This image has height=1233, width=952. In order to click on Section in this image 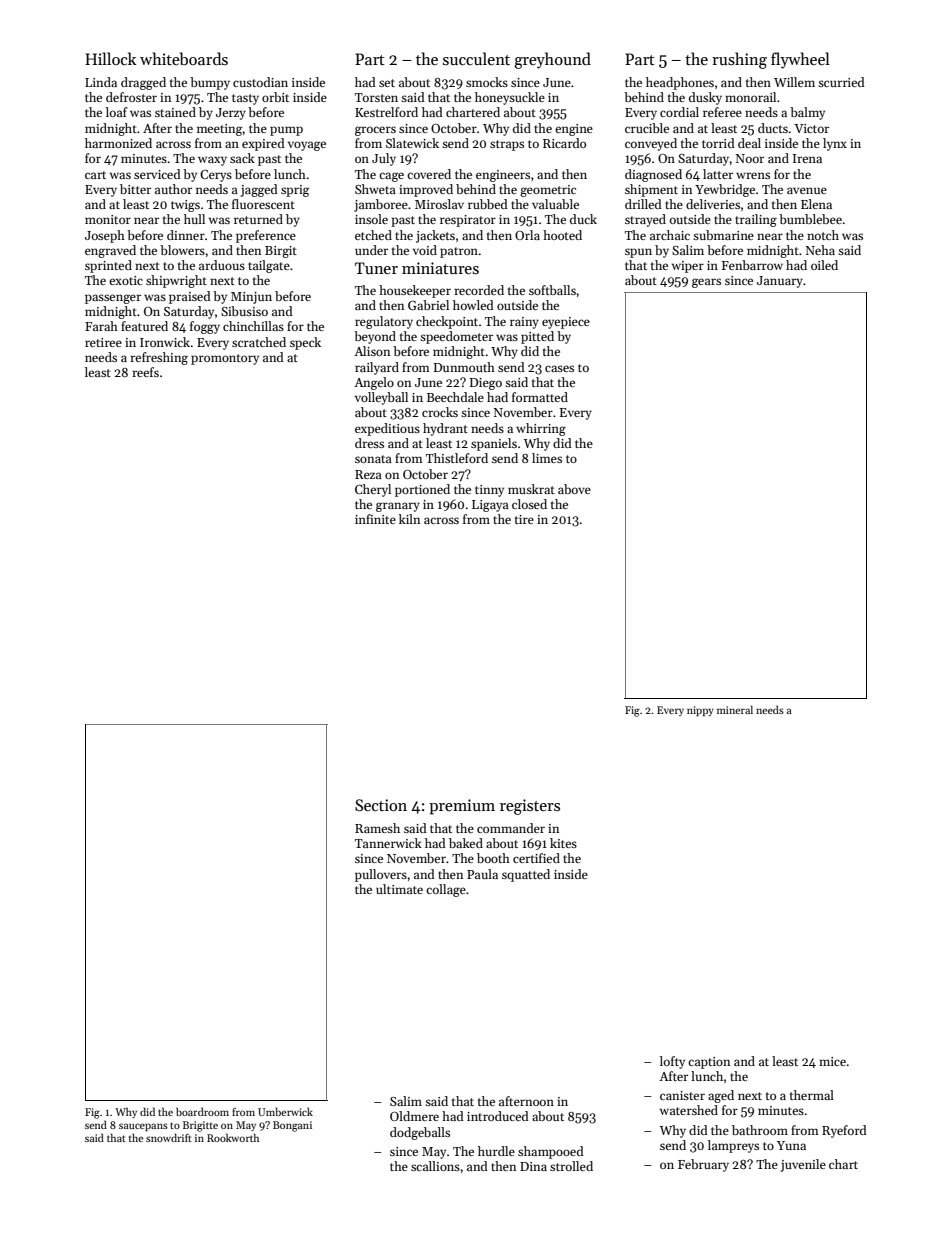, I will do `click(381, 805)`.
